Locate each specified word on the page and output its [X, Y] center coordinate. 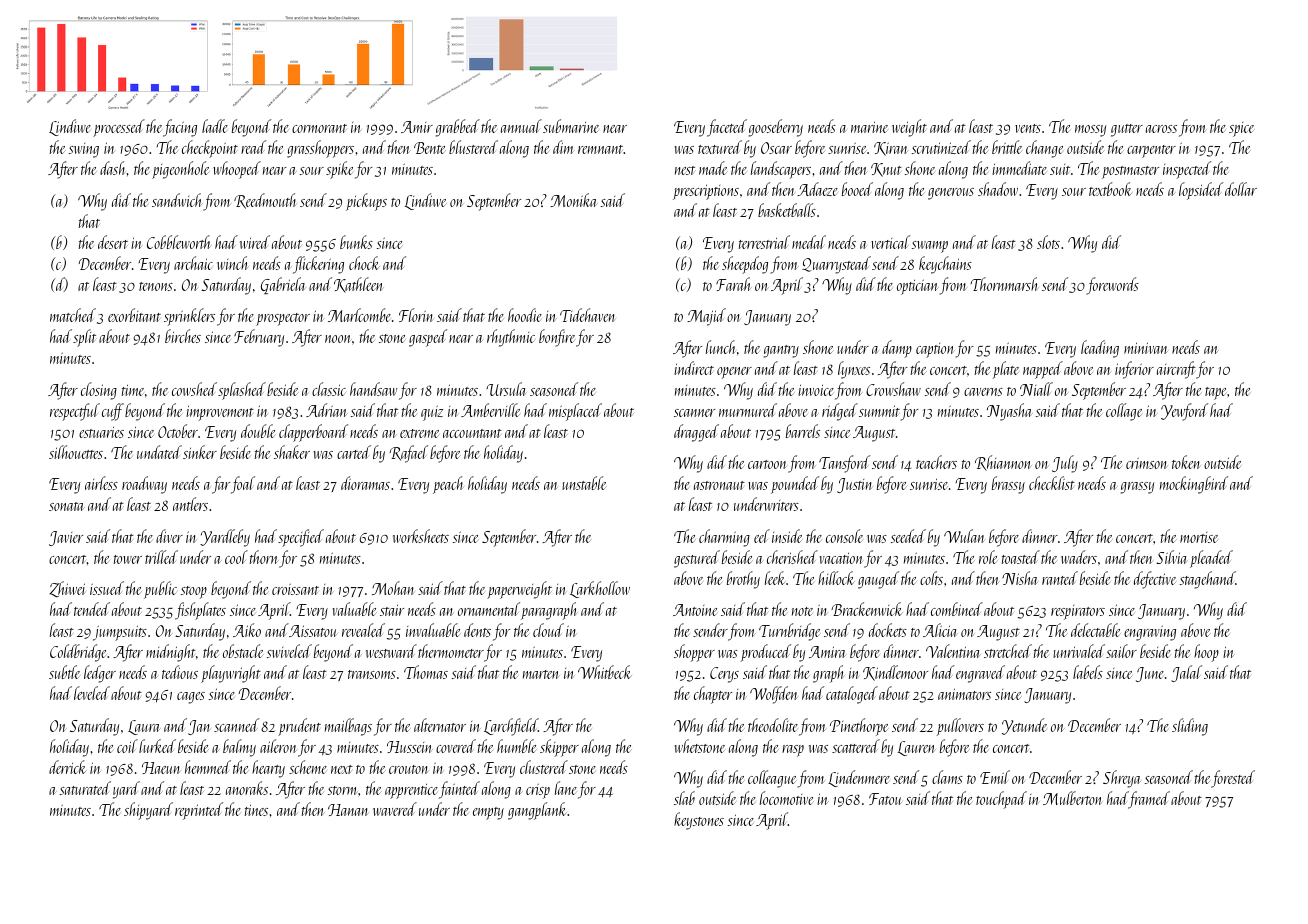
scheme [308, 767]
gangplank [537, 811]
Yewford [1184, 412]
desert [113, 242]
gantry [781, 351]
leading [1100, 349]
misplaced [575, 412]
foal [243, 485]
